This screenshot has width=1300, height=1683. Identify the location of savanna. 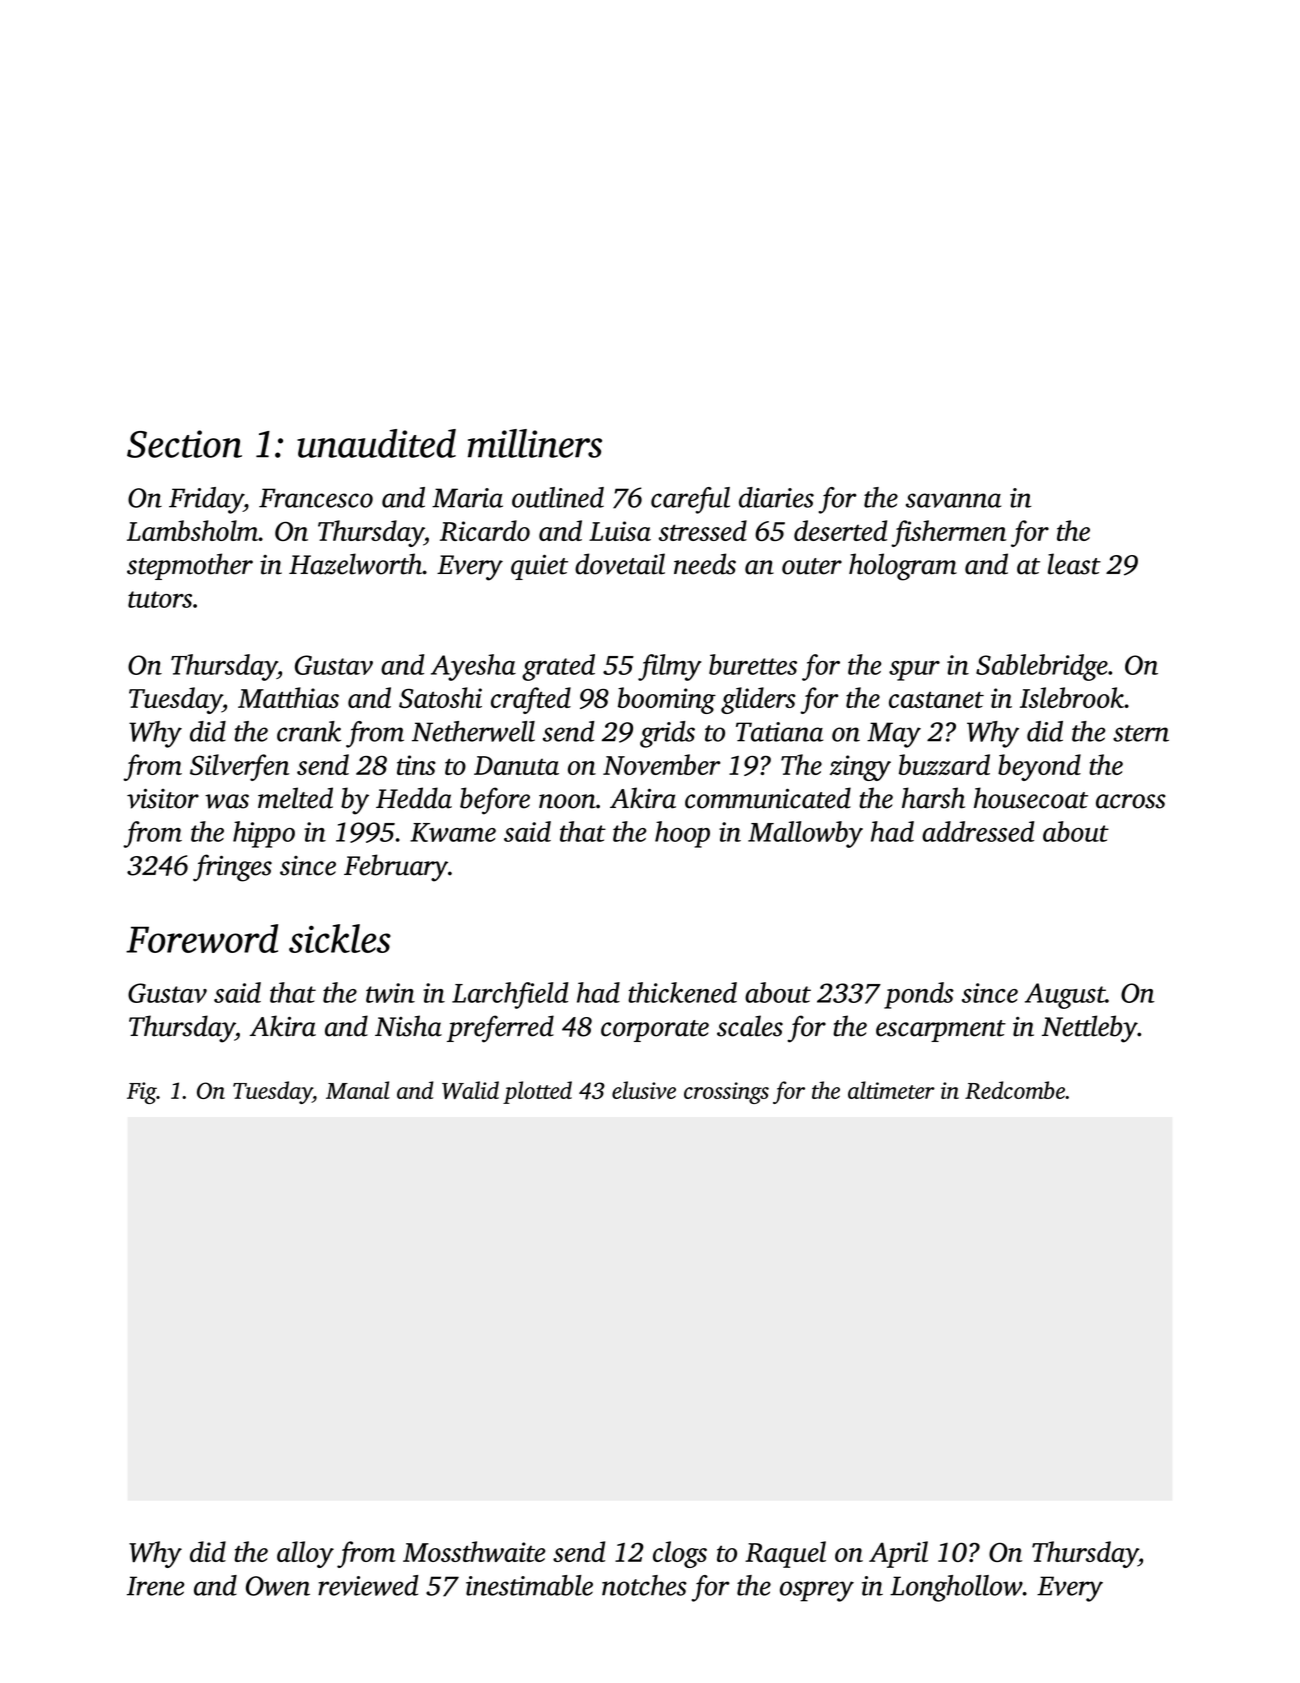
(953, 500).
